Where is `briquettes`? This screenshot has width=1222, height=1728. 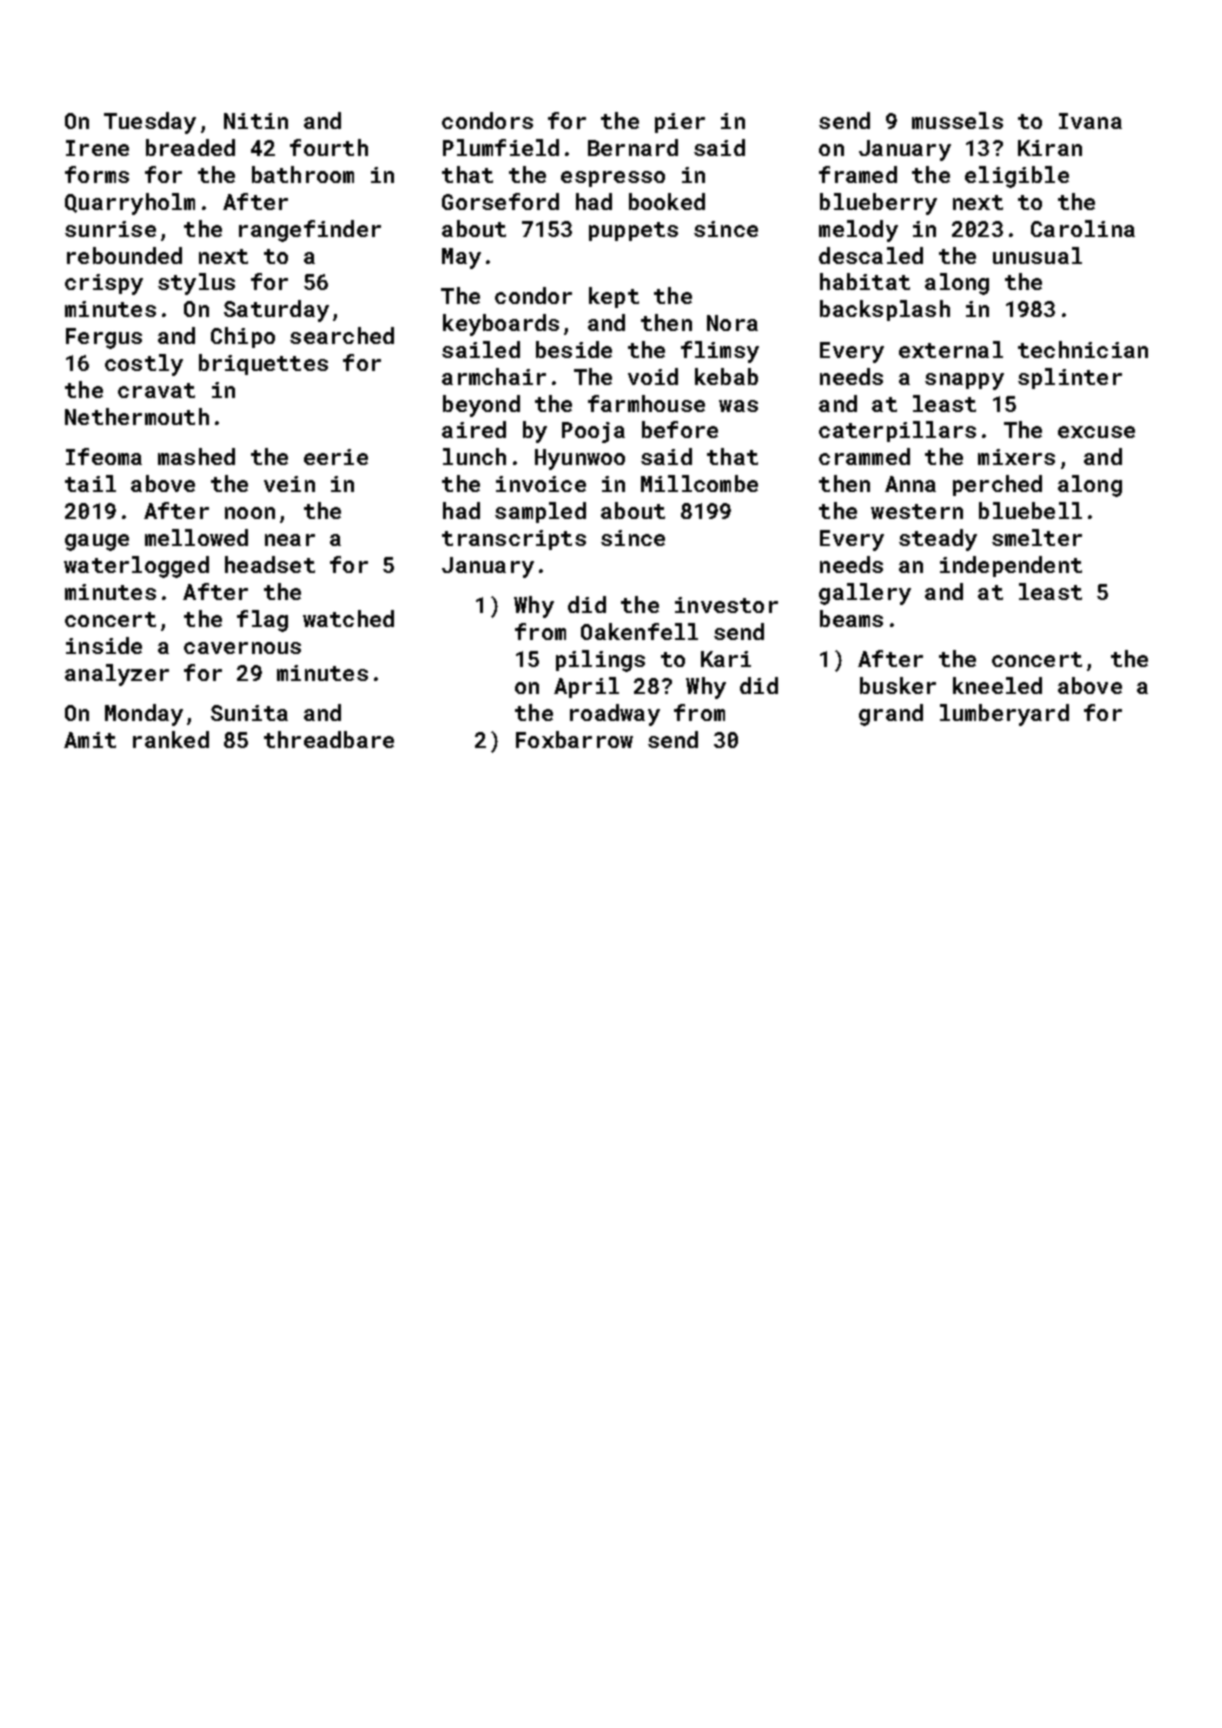 briquettes is located at coordinates (263, 364).
